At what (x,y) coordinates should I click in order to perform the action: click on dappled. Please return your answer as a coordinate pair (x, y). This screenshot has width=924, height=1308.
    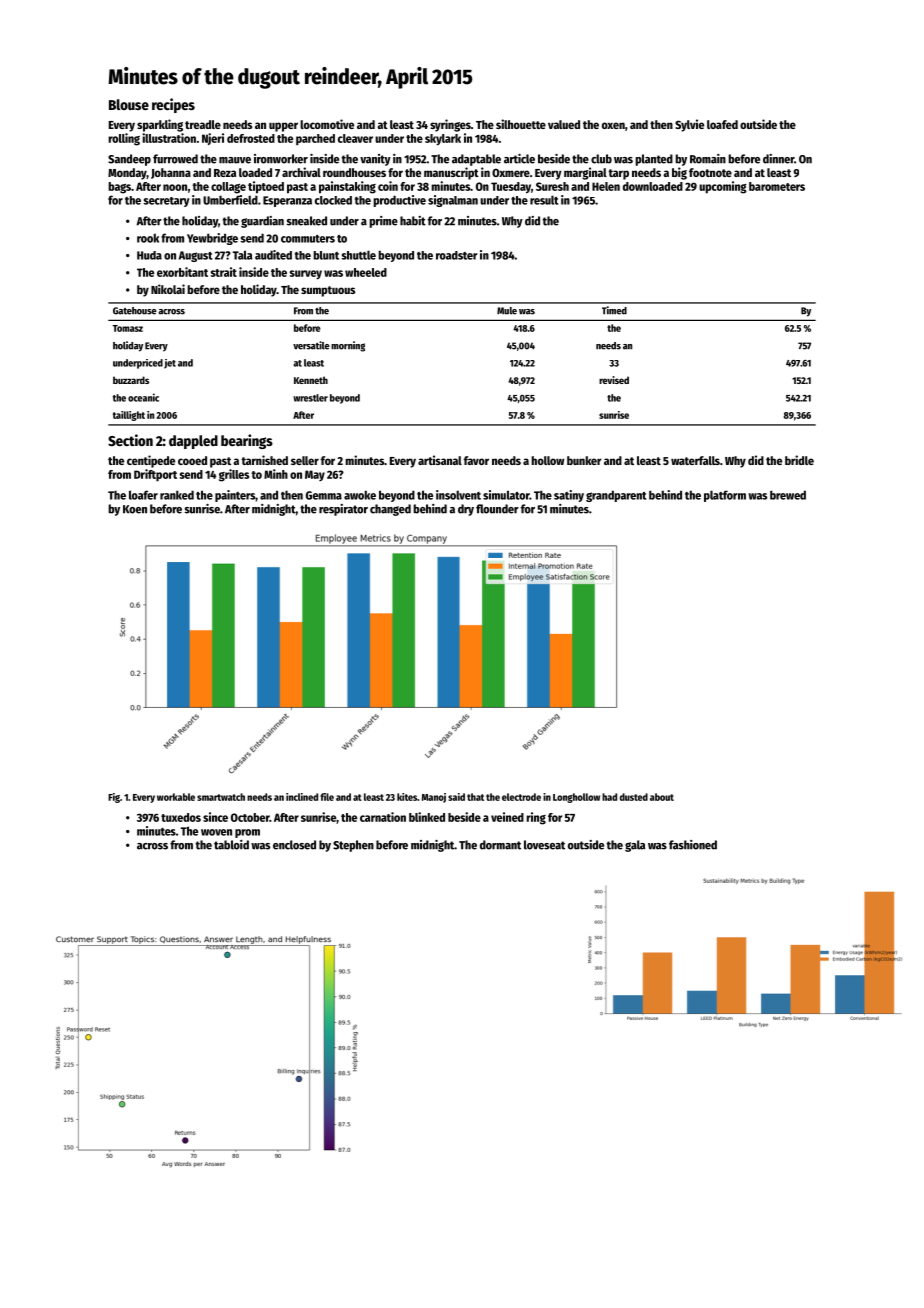
    Looking at the image, I should click on (193, 442).
